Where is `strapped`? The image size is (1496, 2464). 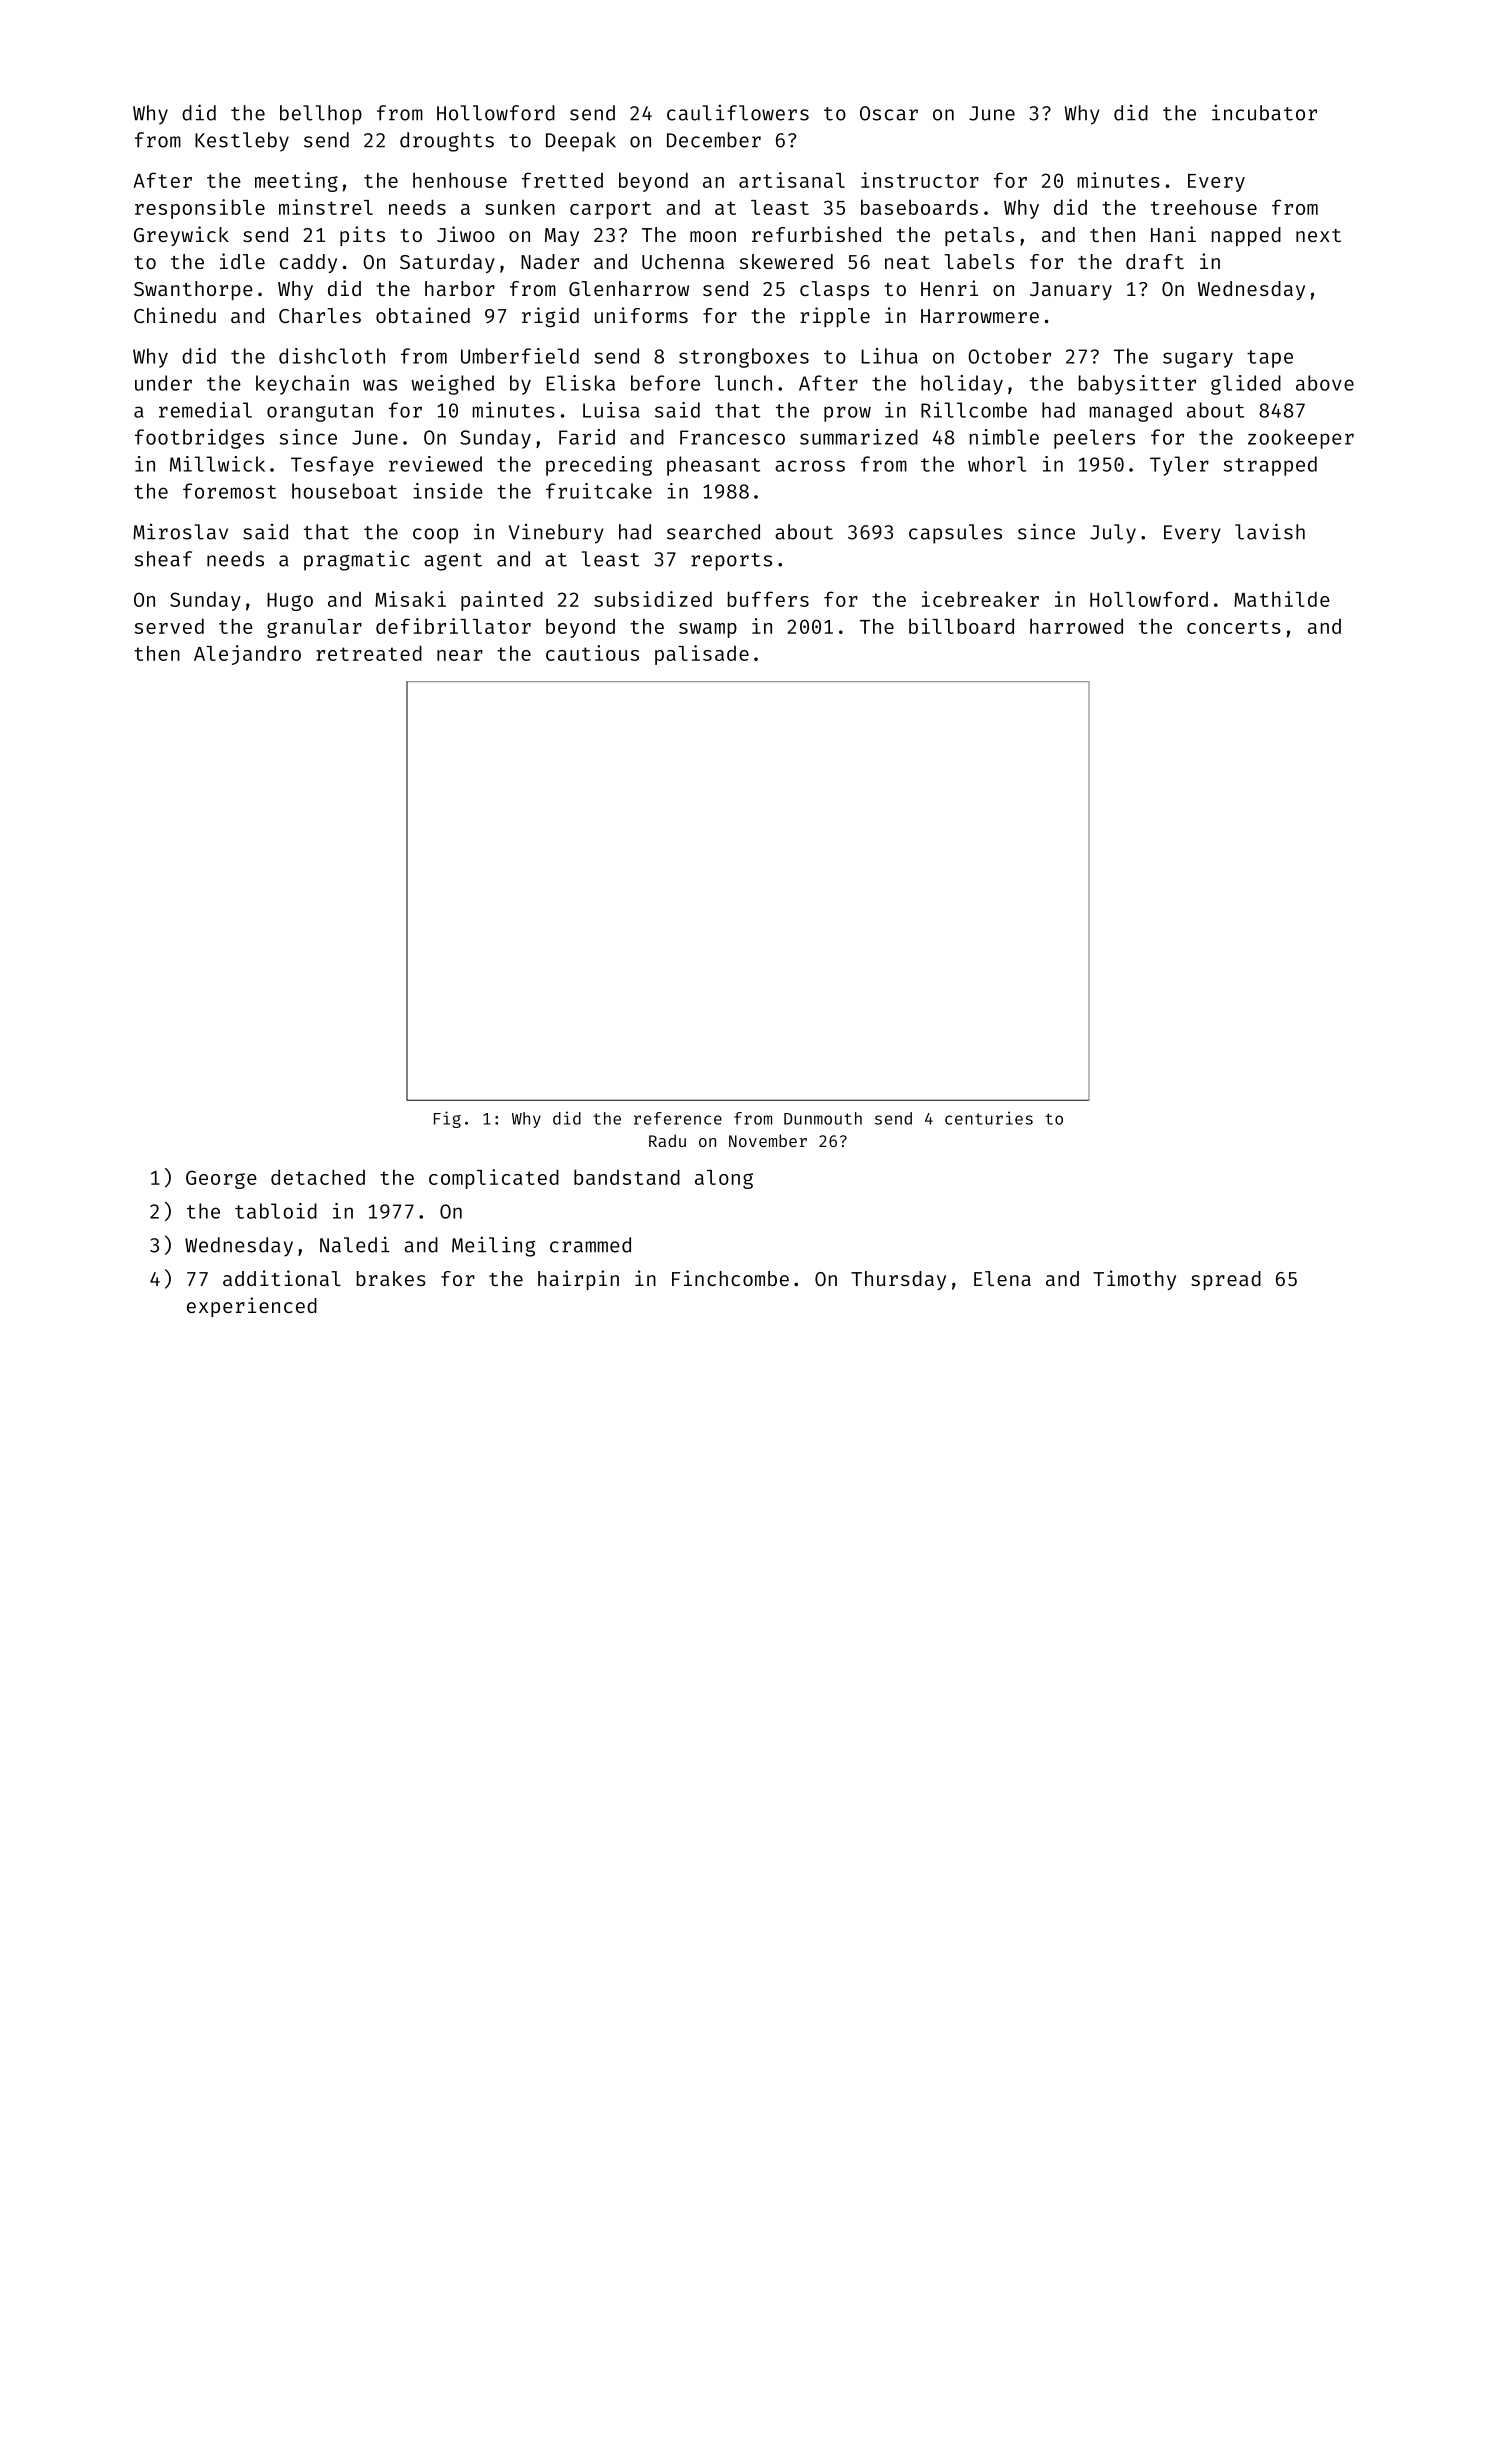 strapped is located at coordinates (1270, 466).
